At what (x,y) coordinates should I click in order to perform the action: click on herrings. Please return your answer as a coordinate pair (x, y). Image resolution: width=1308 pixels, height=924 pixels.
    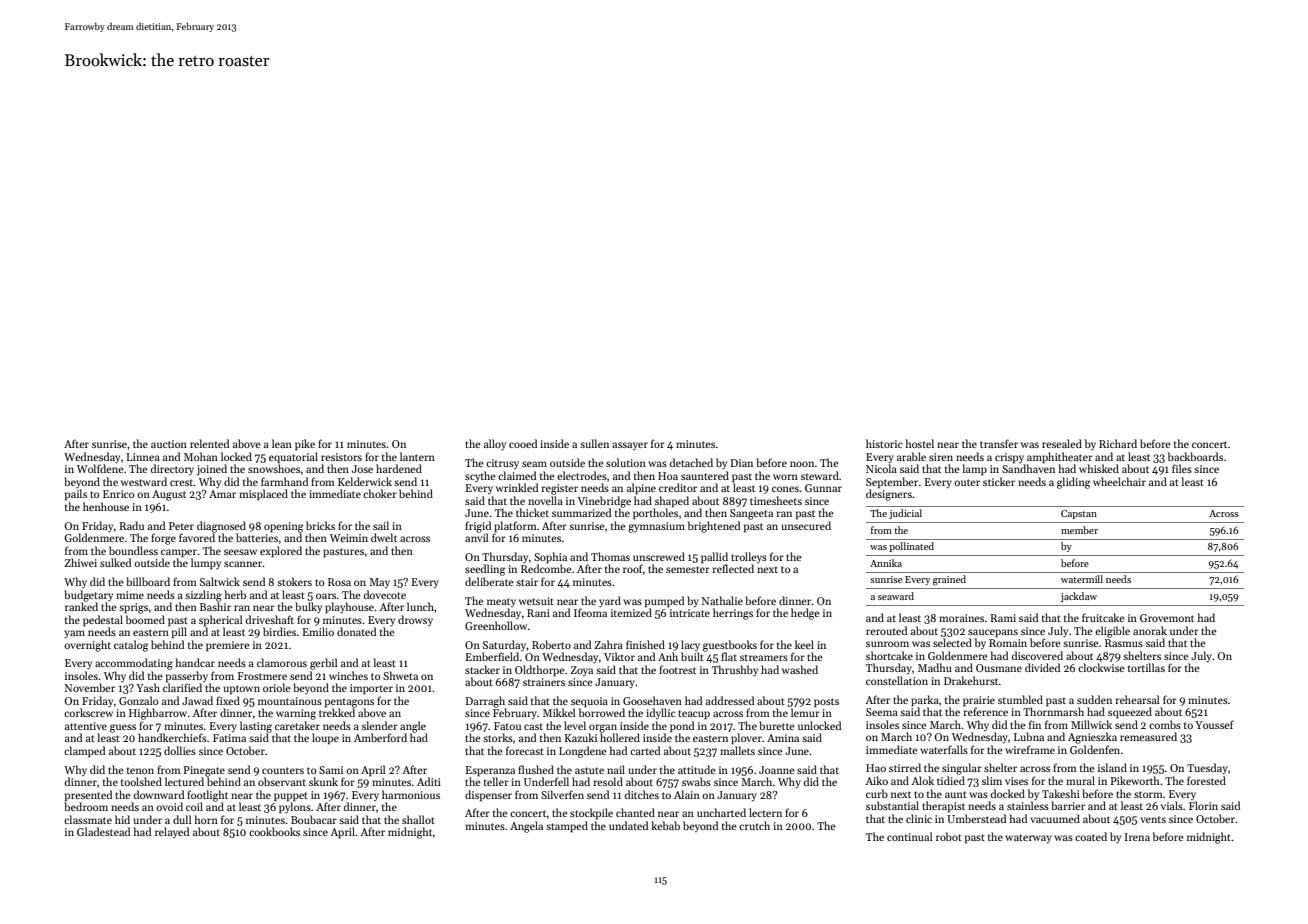
    Looking at the image, I should click on (733, 614).
